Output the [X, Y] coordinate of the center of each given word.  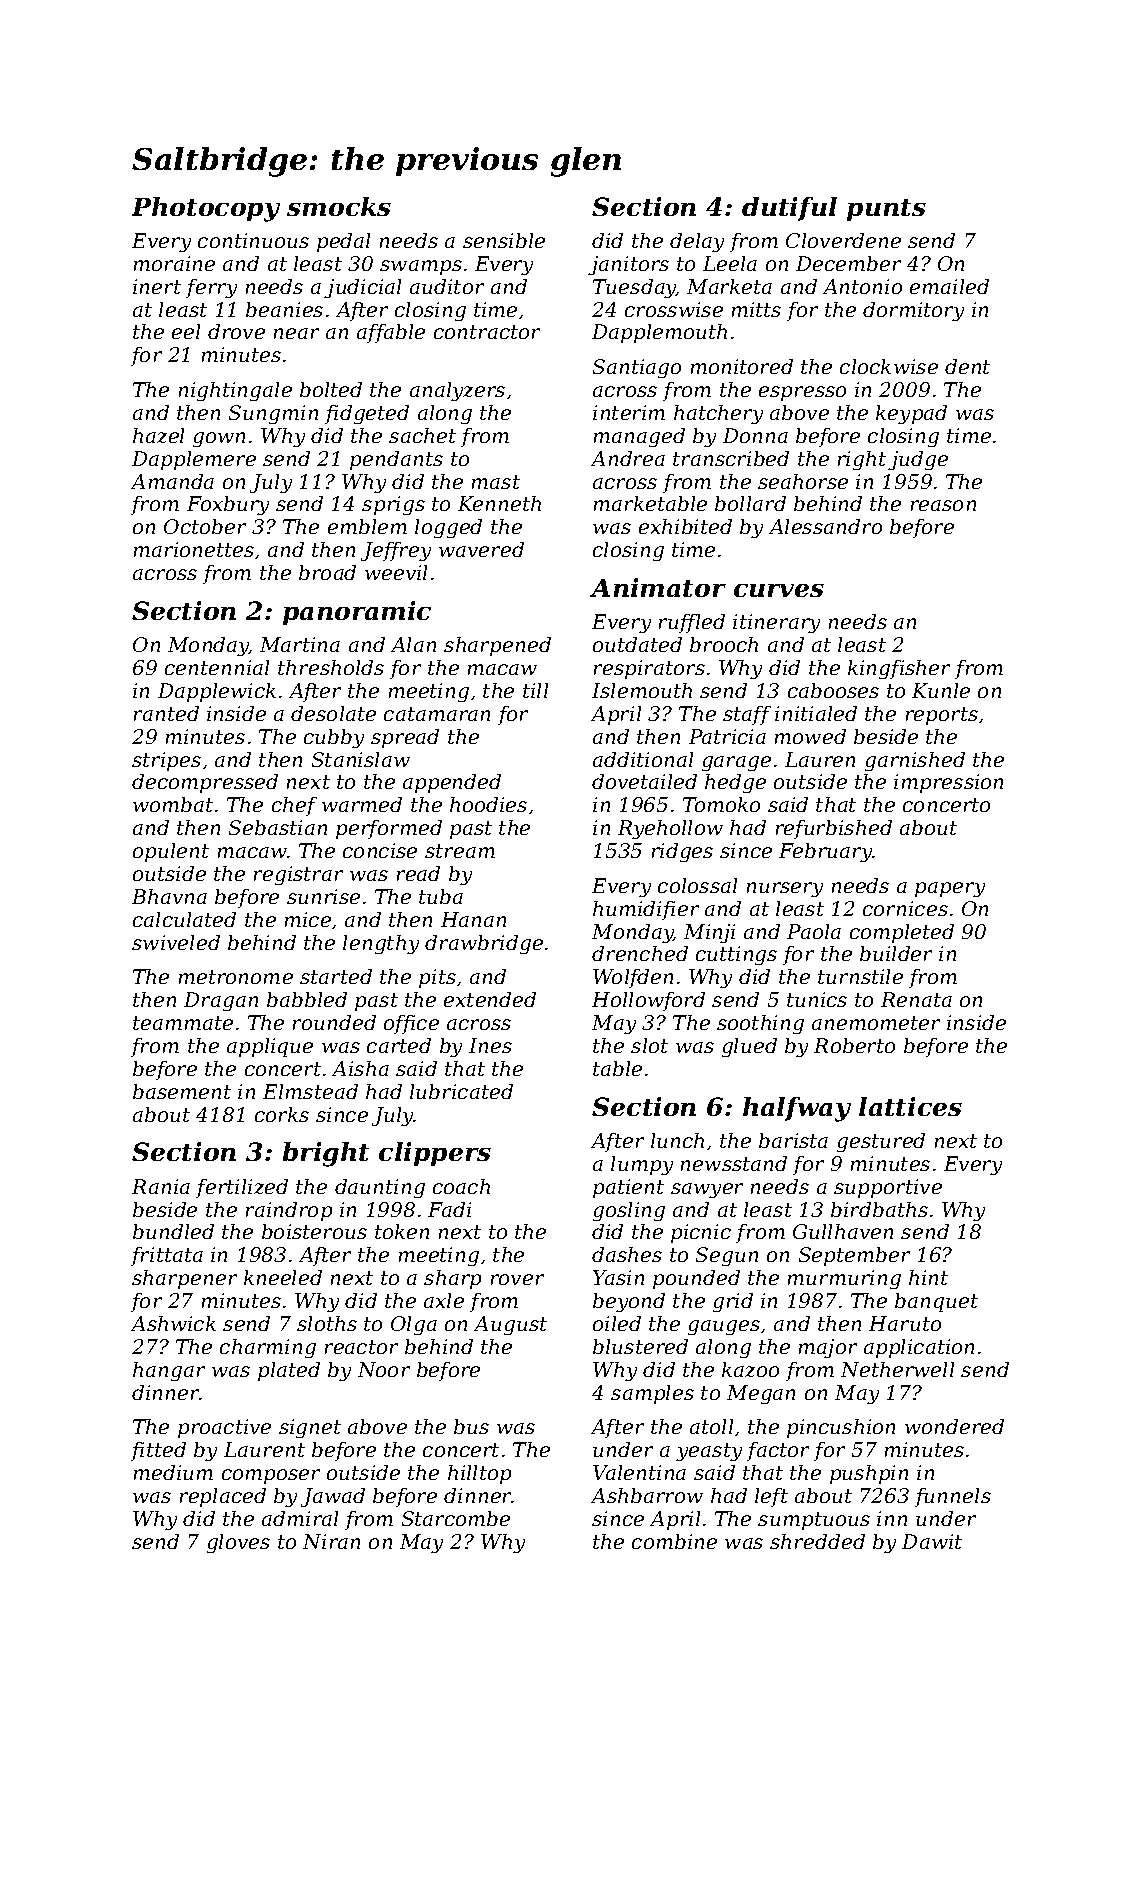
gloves [238, 1543]
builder [896, 953]
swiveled [176, 942]
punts [886, 210]
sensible [504, 240]
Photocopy [206, 209]
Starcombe [456, 1518]
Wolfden [633, 978]
